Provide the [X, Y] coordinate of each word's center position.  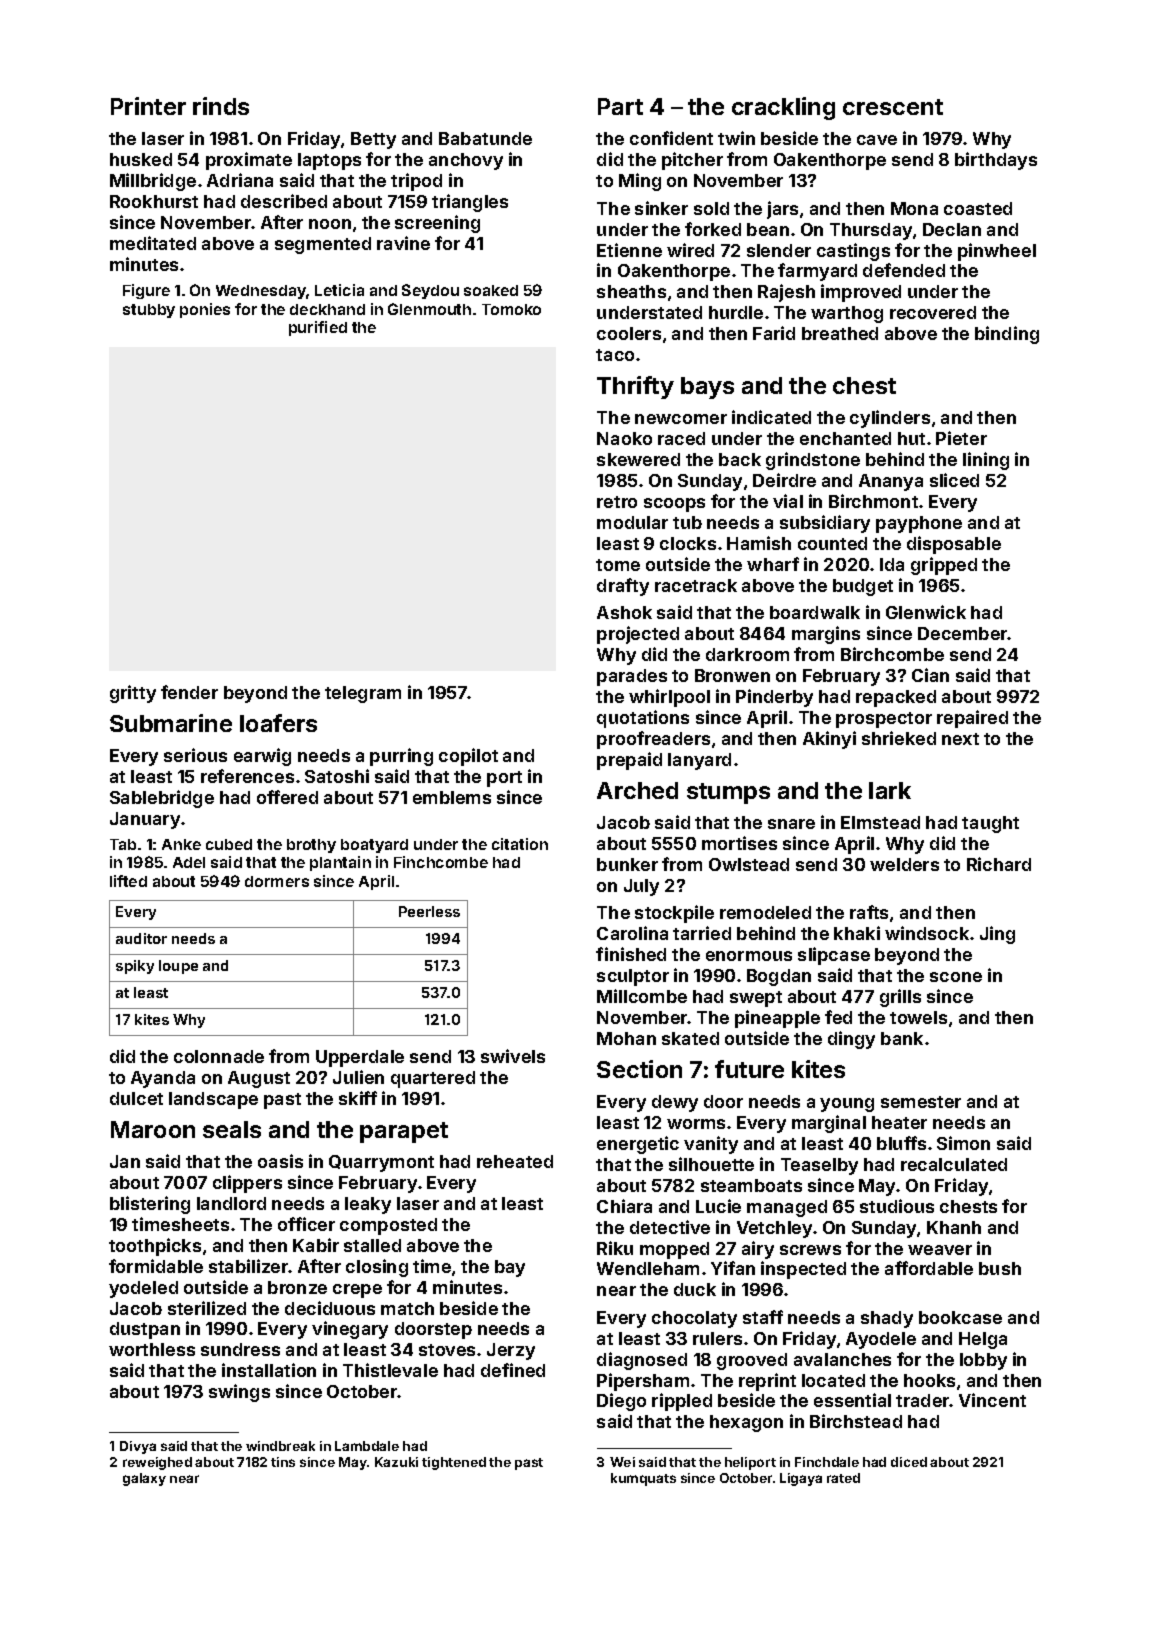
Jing [997, 935]
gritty [133, 694]
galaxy [144, 1479]
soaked [491, 290]
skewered [638, 459]
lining [986, 461]
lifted [128, 881]
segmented [323, 245]
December [963, 633]
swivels [513, 1056]
